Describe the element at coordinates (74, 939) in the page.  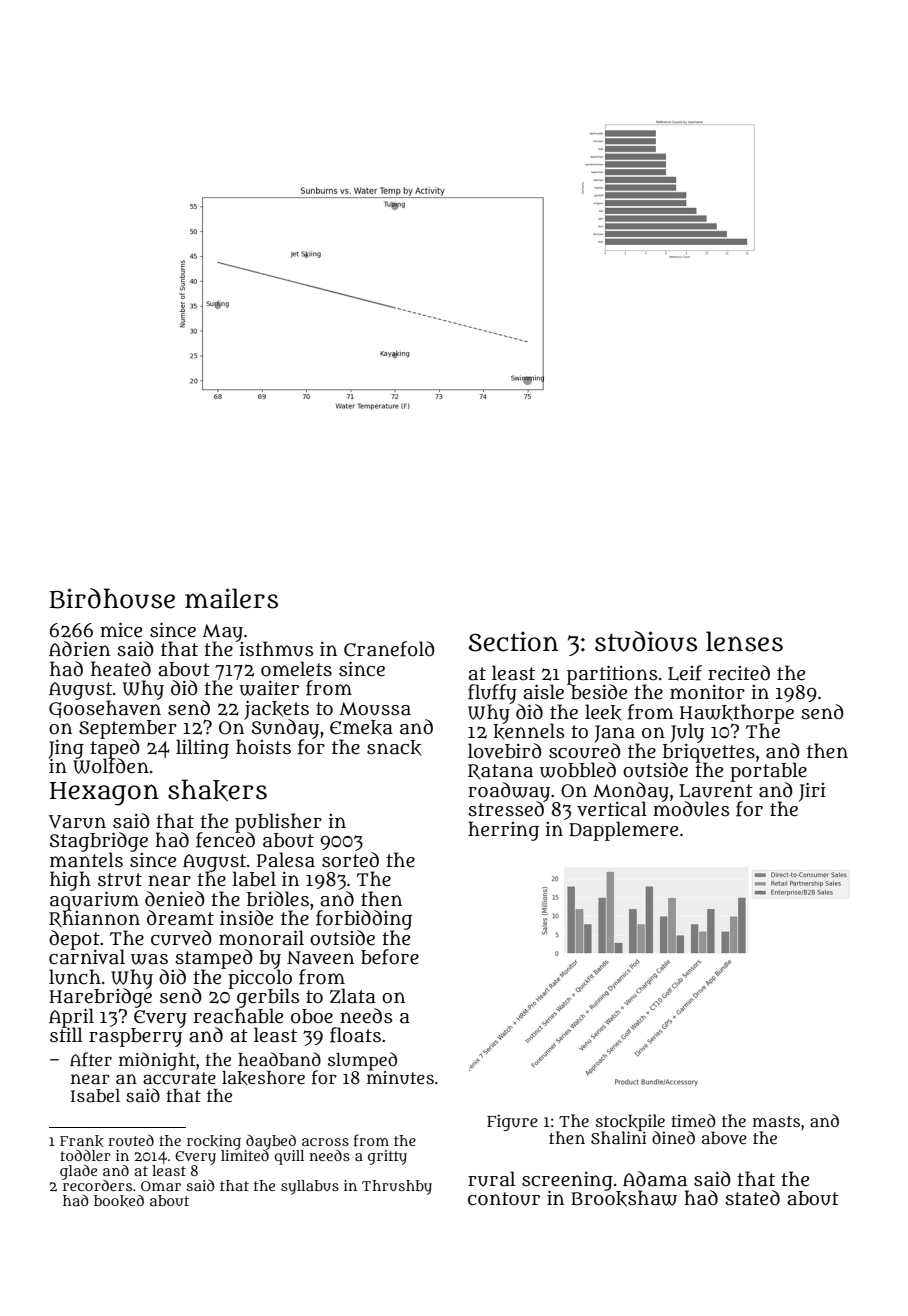
I see `depot` at that location.
